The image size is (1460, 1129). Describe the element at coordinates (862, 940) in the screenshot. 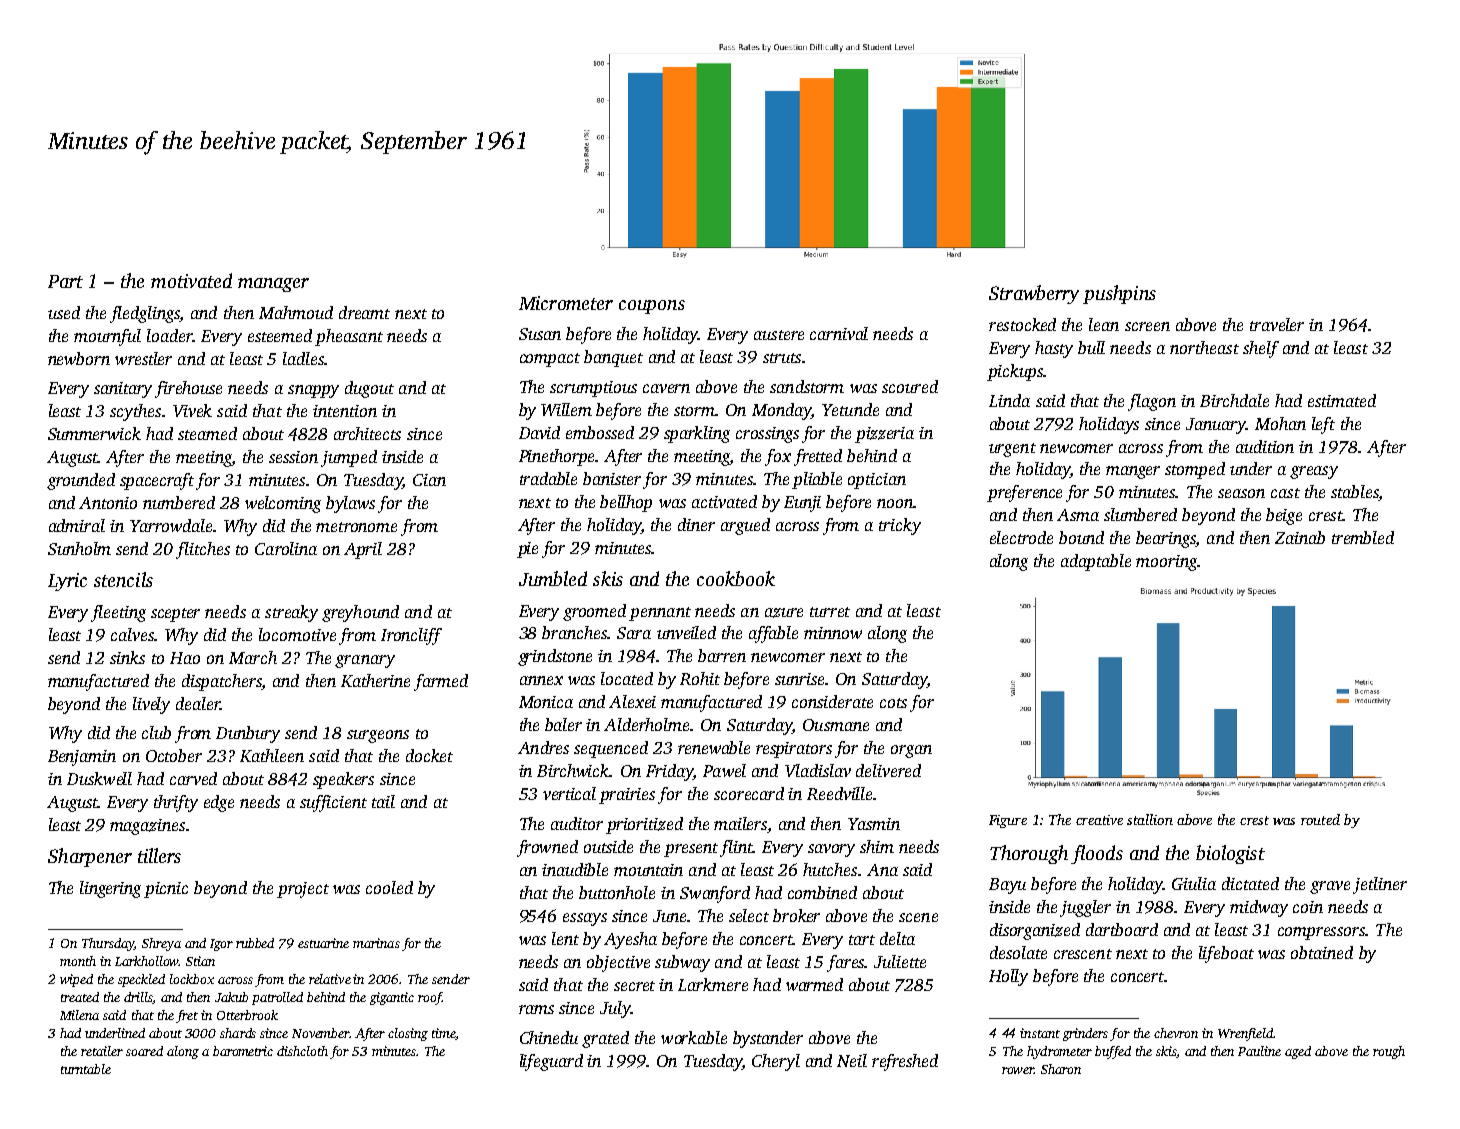

I see `tart` at that location.
